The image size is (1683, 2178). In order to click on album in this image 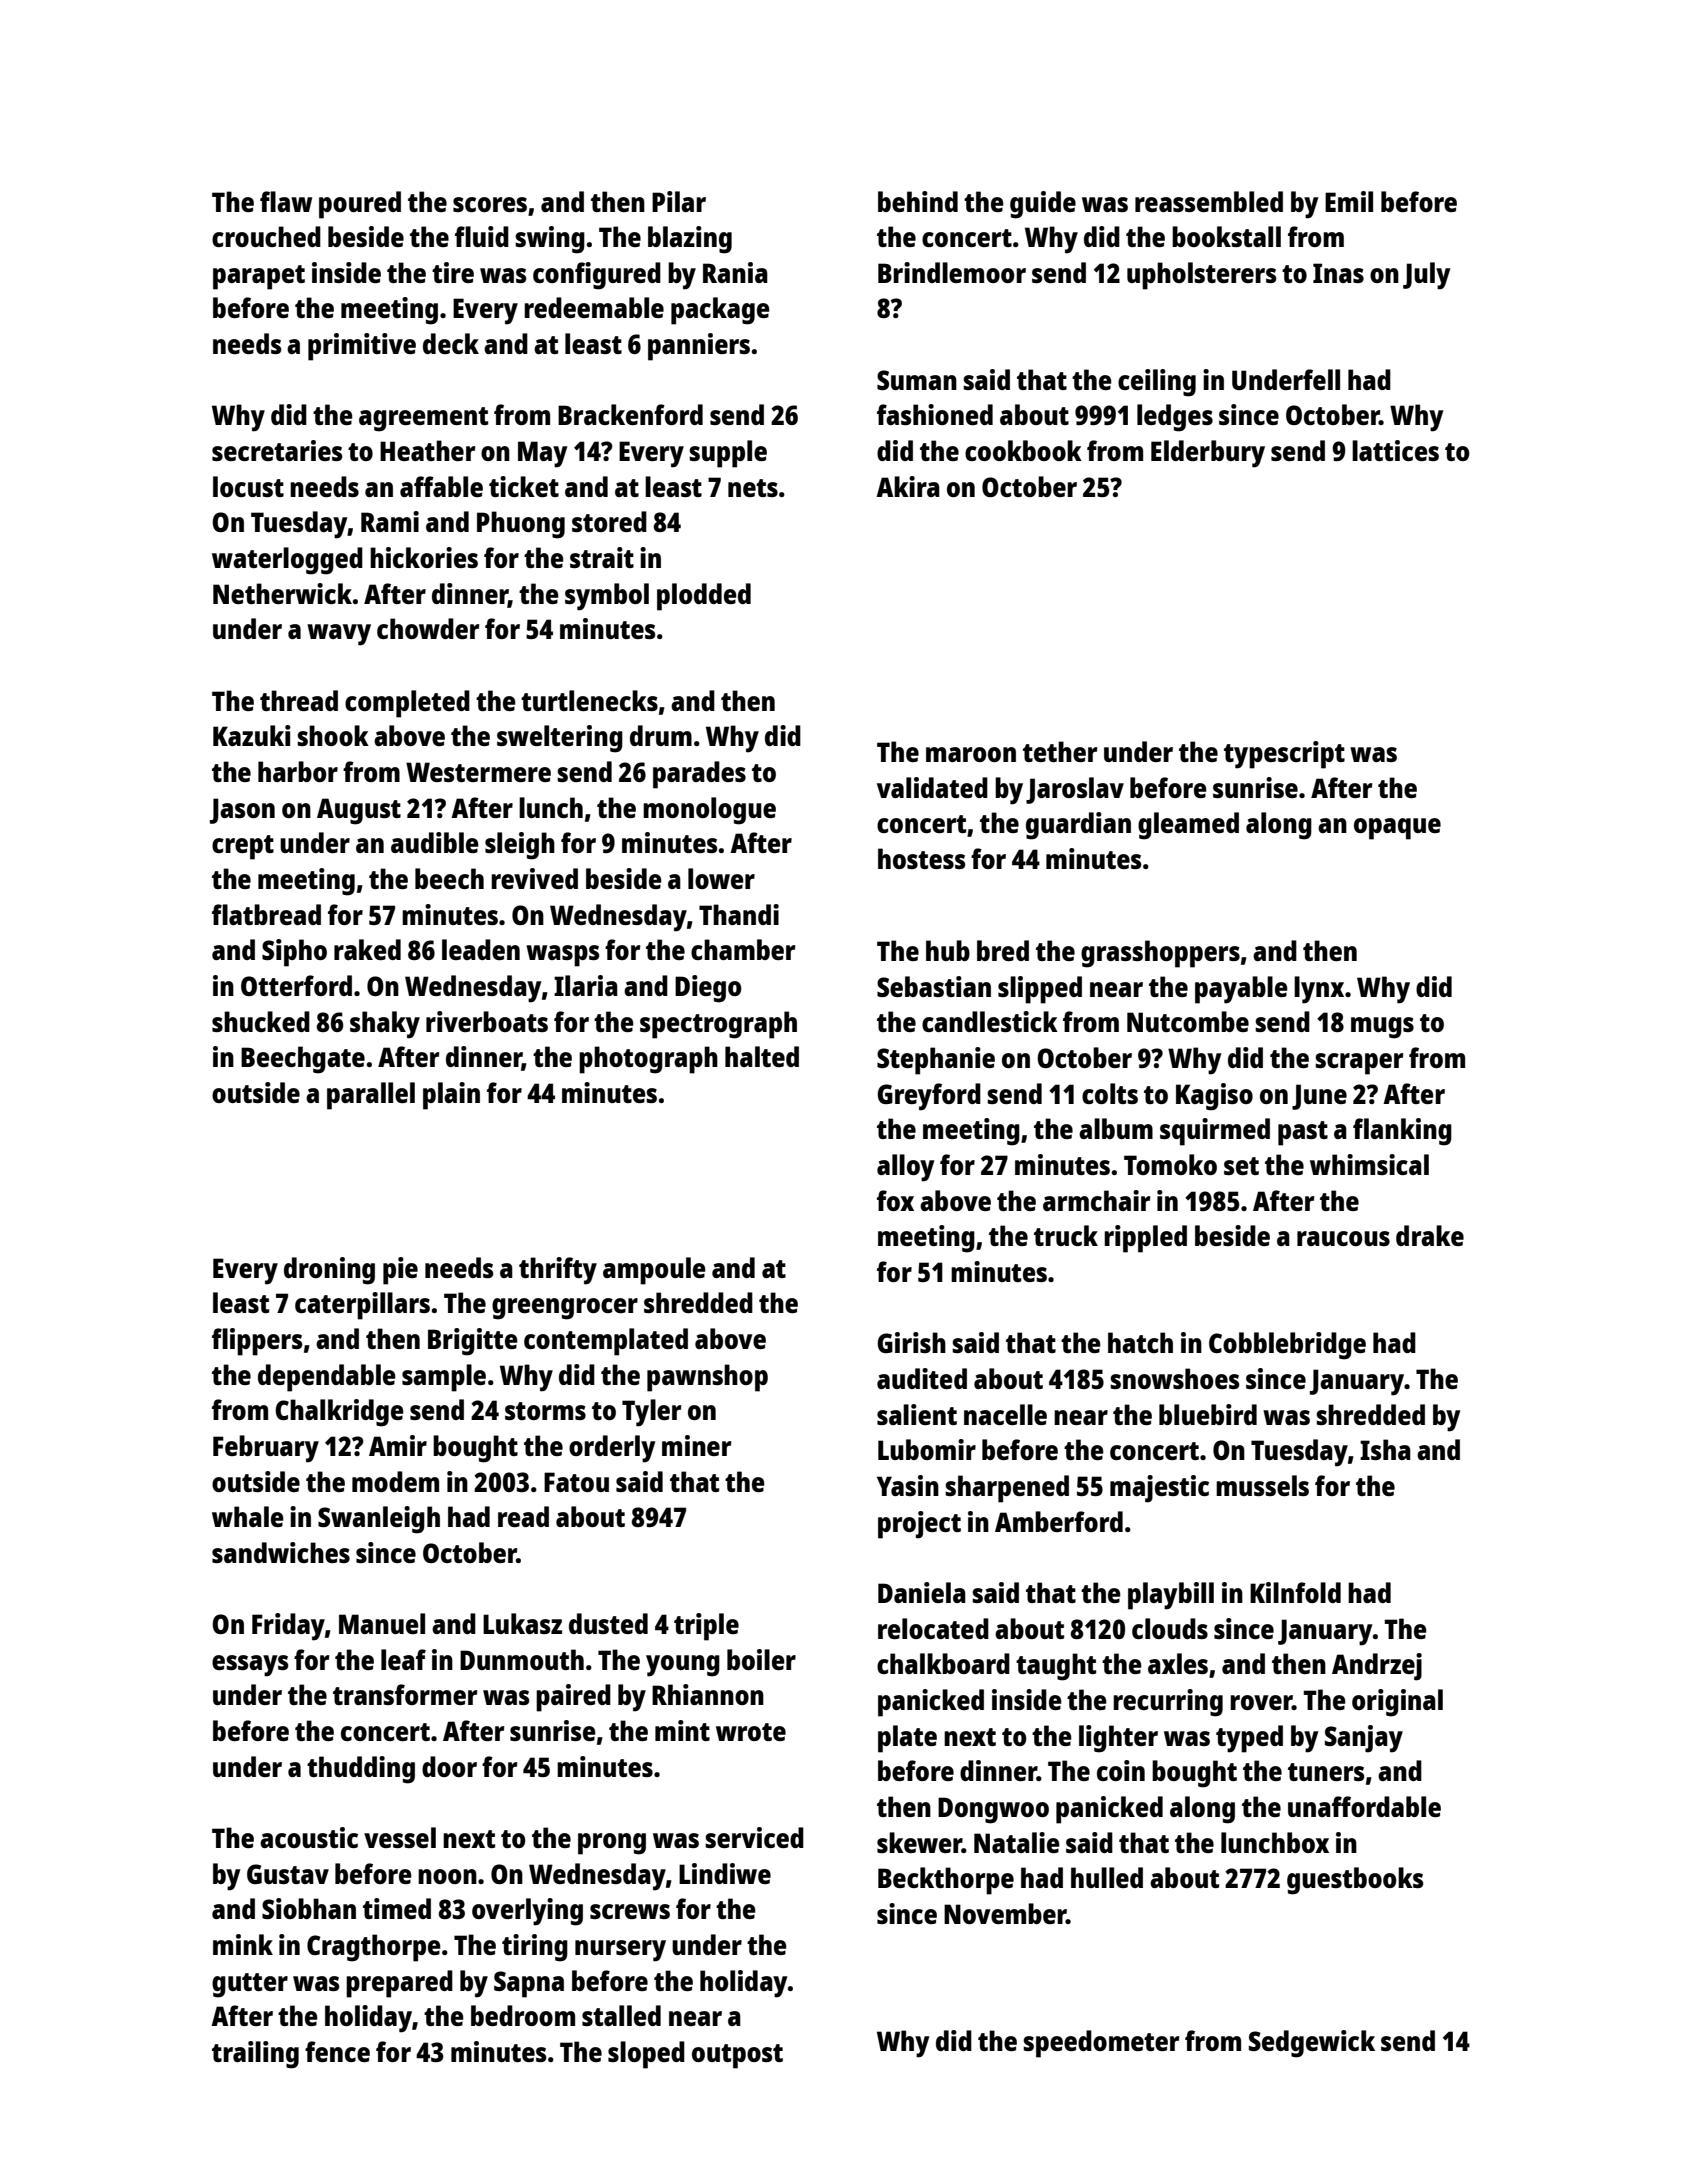, I will do `click(1116, 1128)`.
